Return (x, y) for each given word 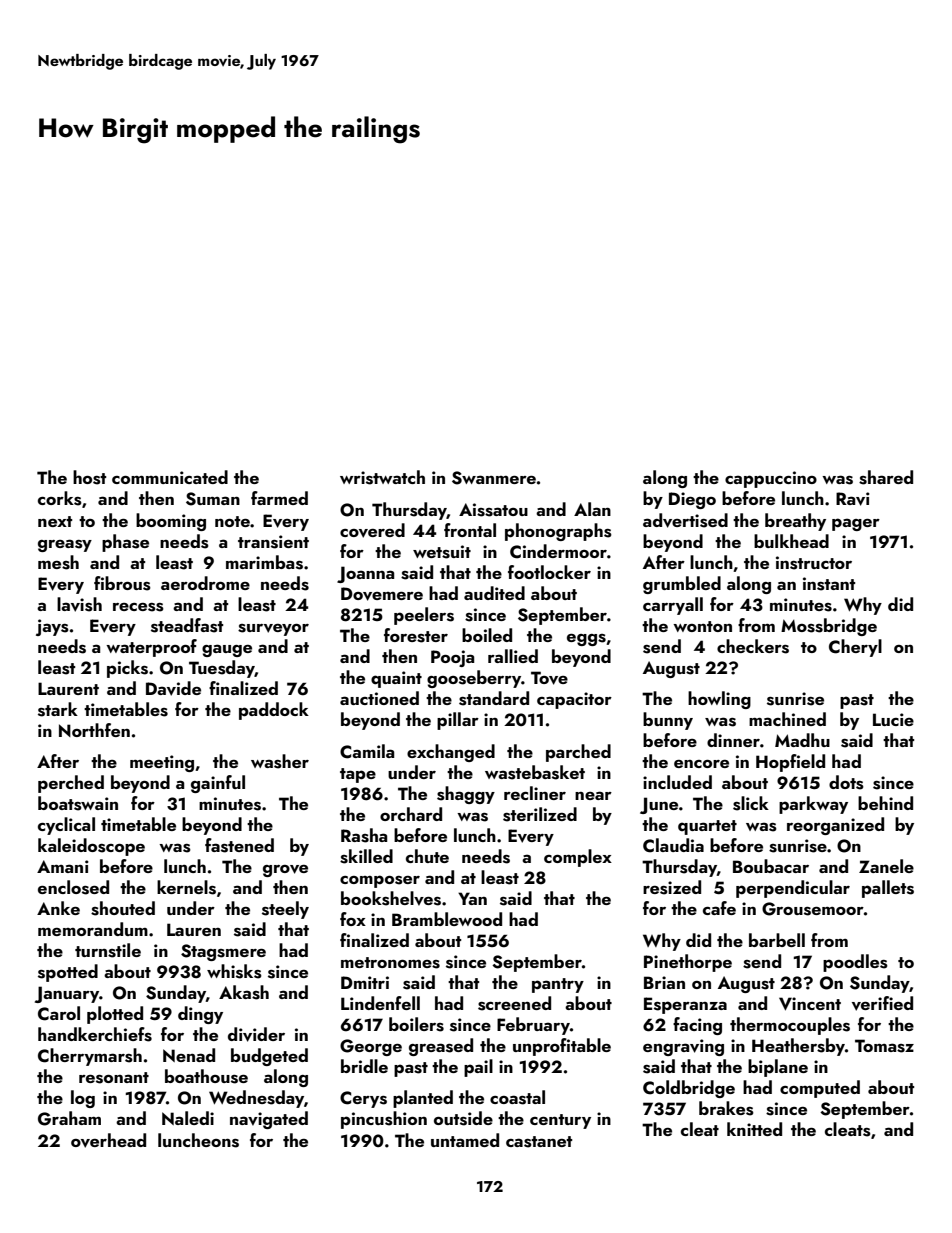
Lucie (893, 719)
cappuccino (771, 479)
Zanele (886, 866)
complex (578, 858)
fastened (239, 845)
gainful (218, 784)
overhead (108, 1140)
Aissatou (493, 510)
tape (358, 775)
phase (125, 543)
